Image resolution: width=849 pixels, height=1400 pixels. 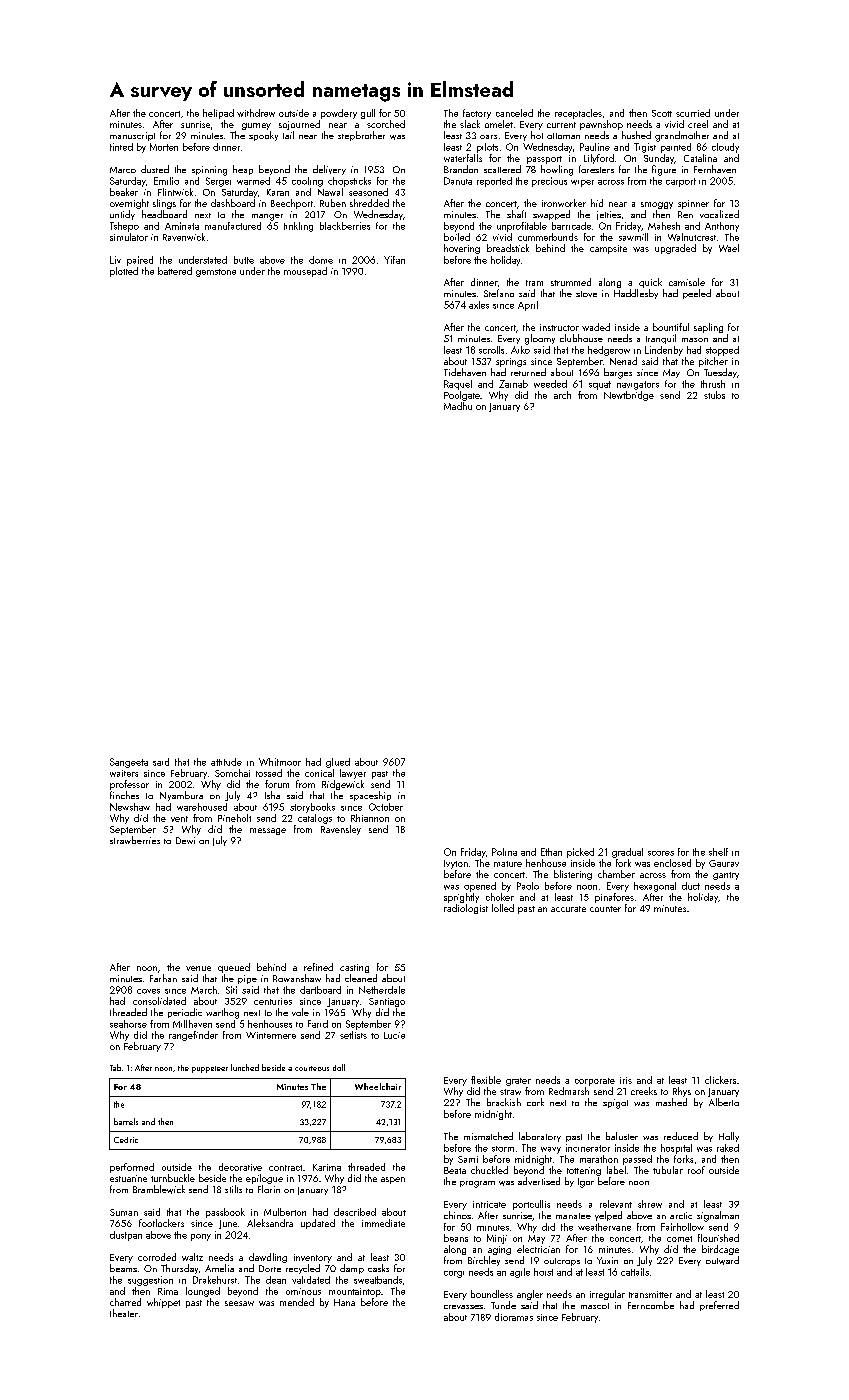 What do you see at coordinates (629, 396) in the image?
I see `Newtbridge` at bounding box center [629, 396].
